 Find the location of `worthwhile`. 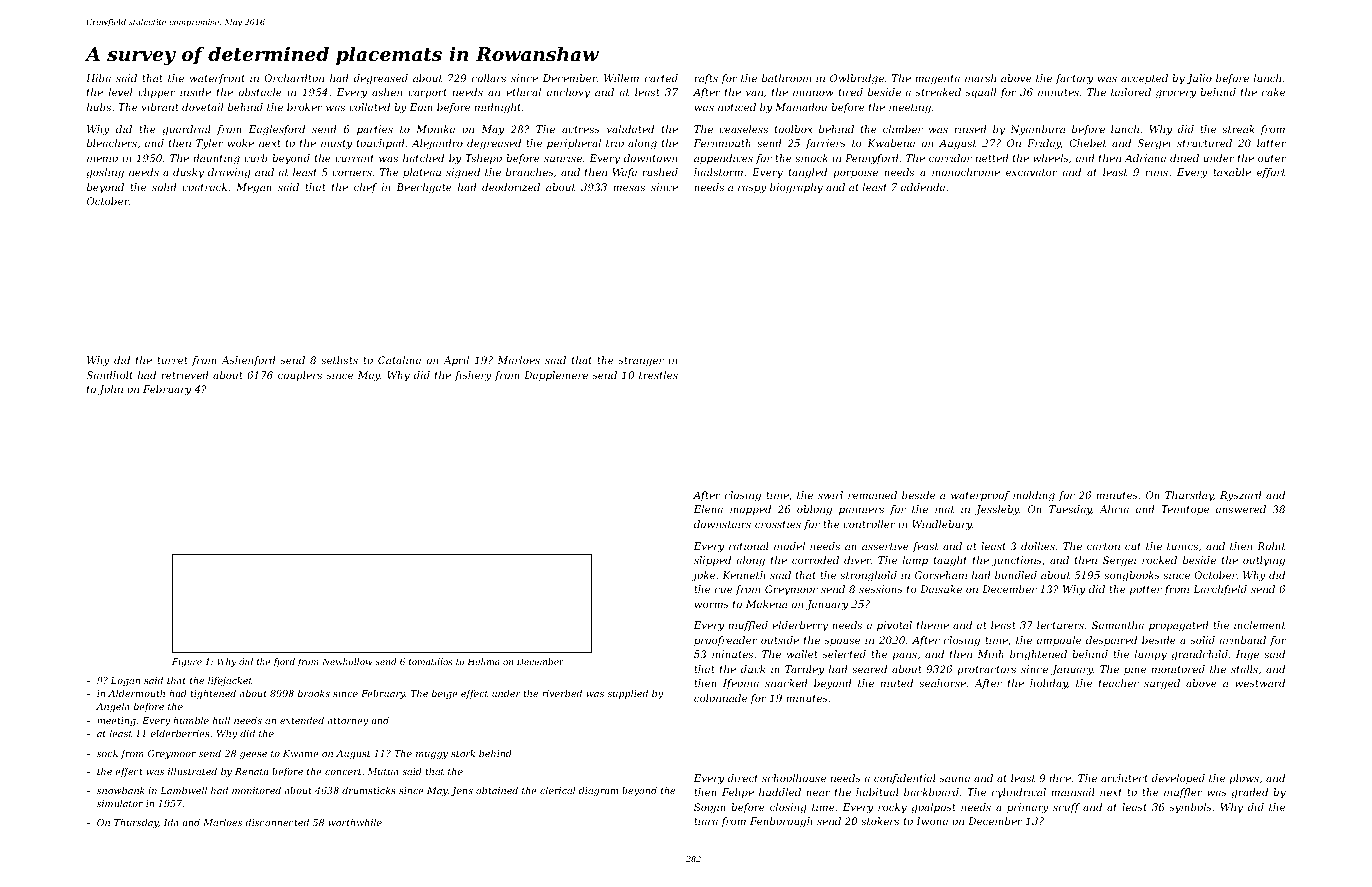

worthwhile is located at coordinates (355, 822).
